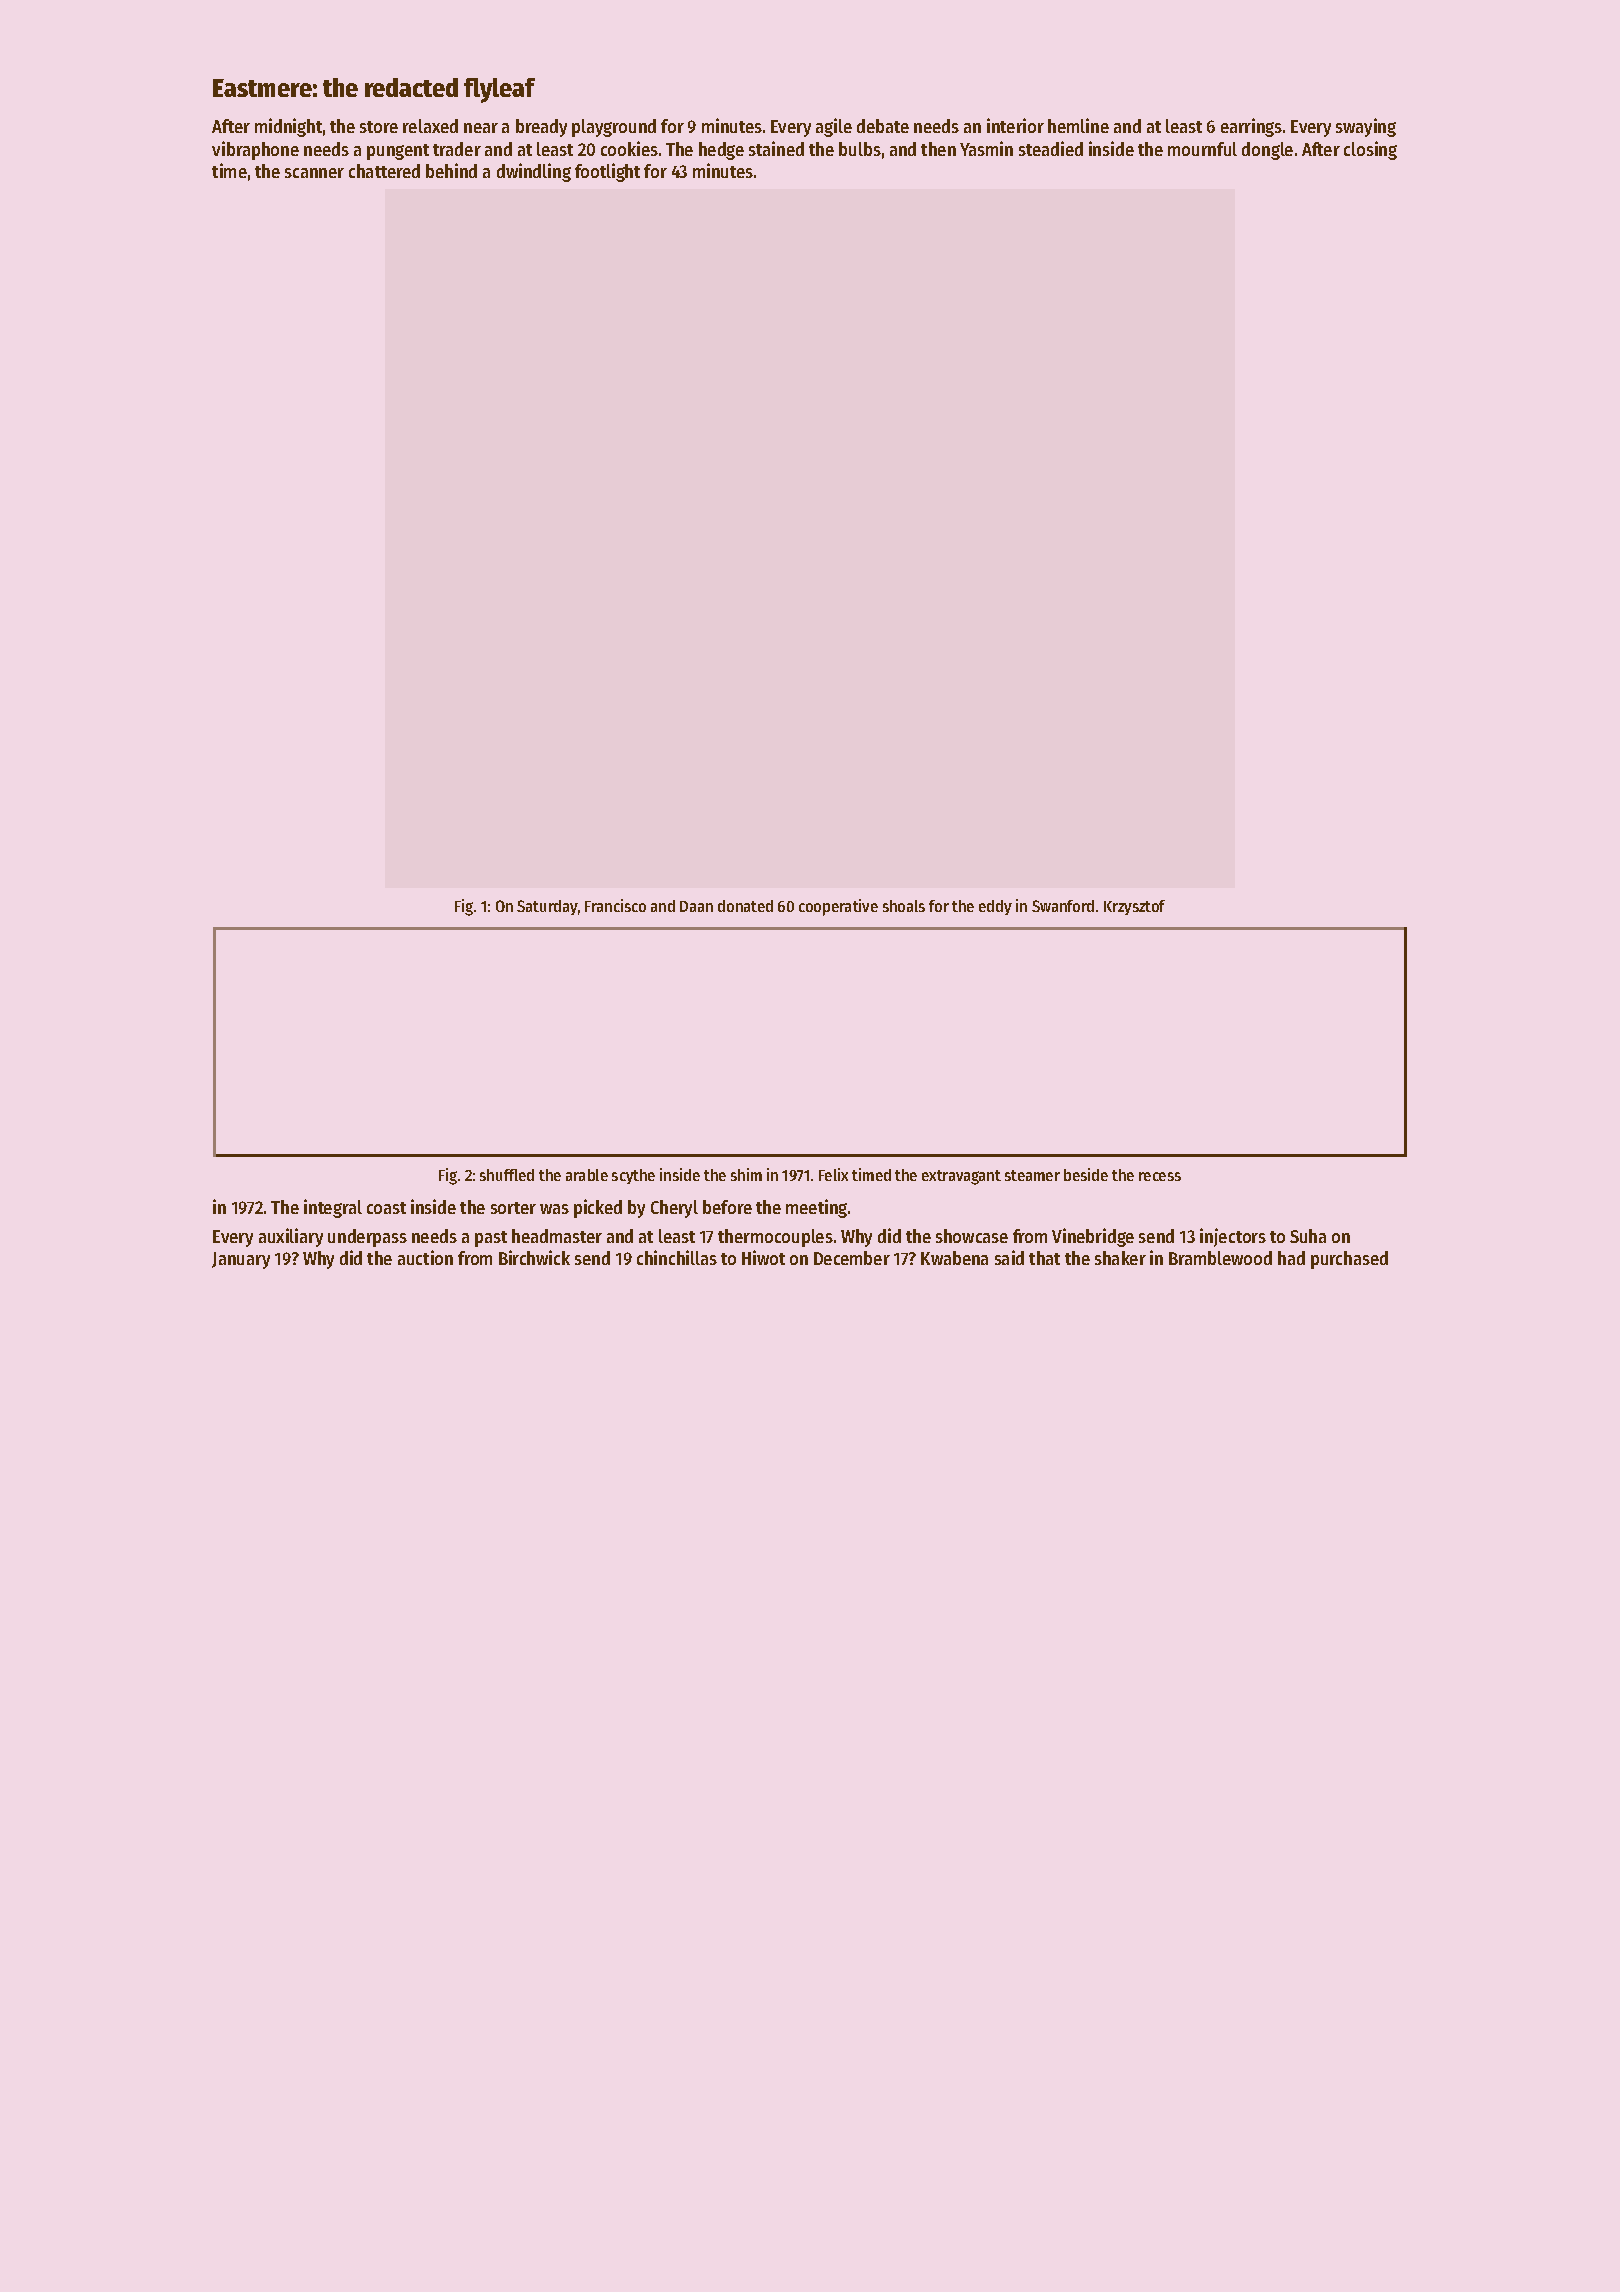 This screenshot has width=1620, height=2292. What do you see at coordinates (379, 127) in the screenshot?
I see `store` at bounding box center [379, 127].
